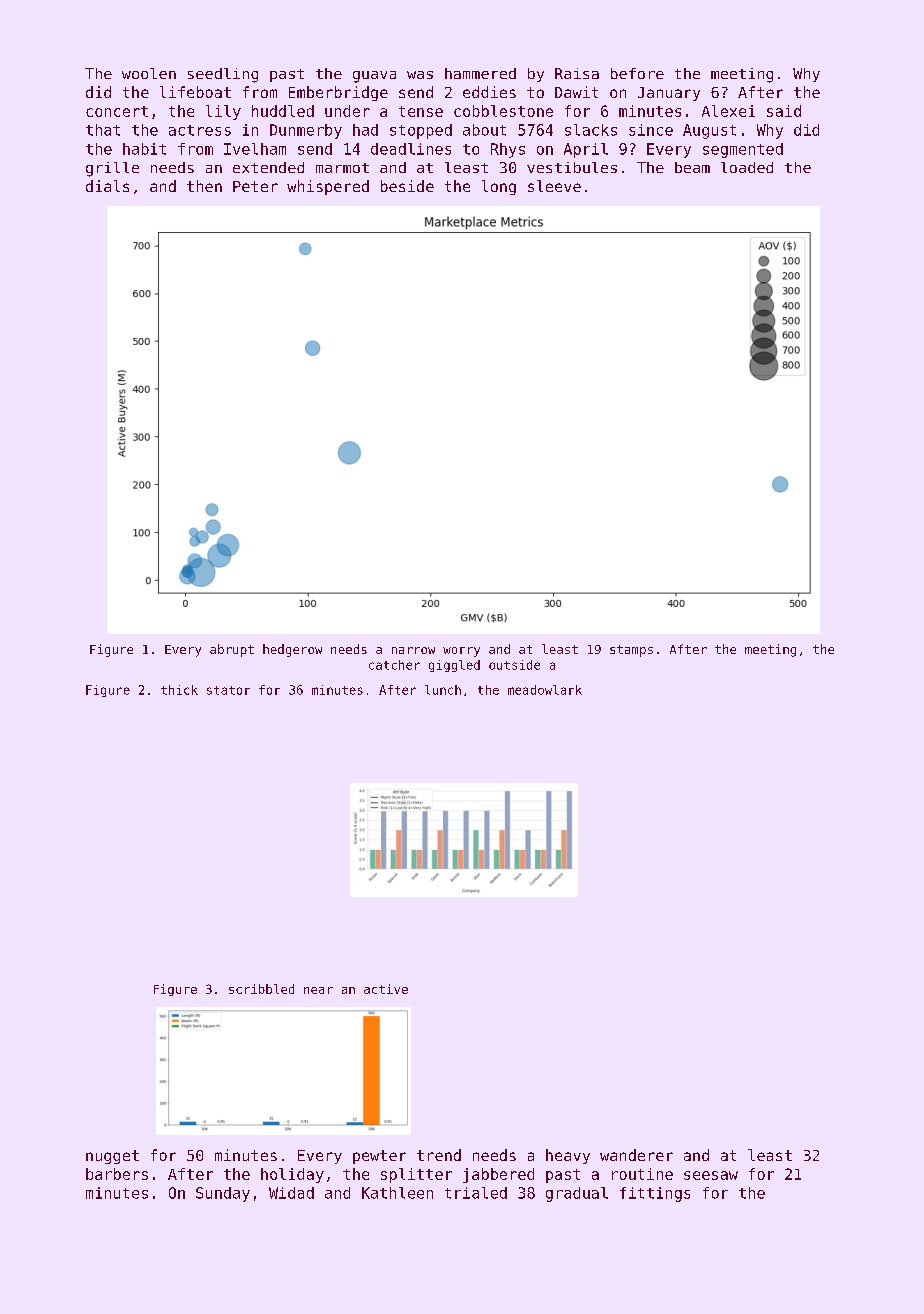 This screenshot has height=1314, width=924. I want to click on Kathleen, so click(397, 1193).
